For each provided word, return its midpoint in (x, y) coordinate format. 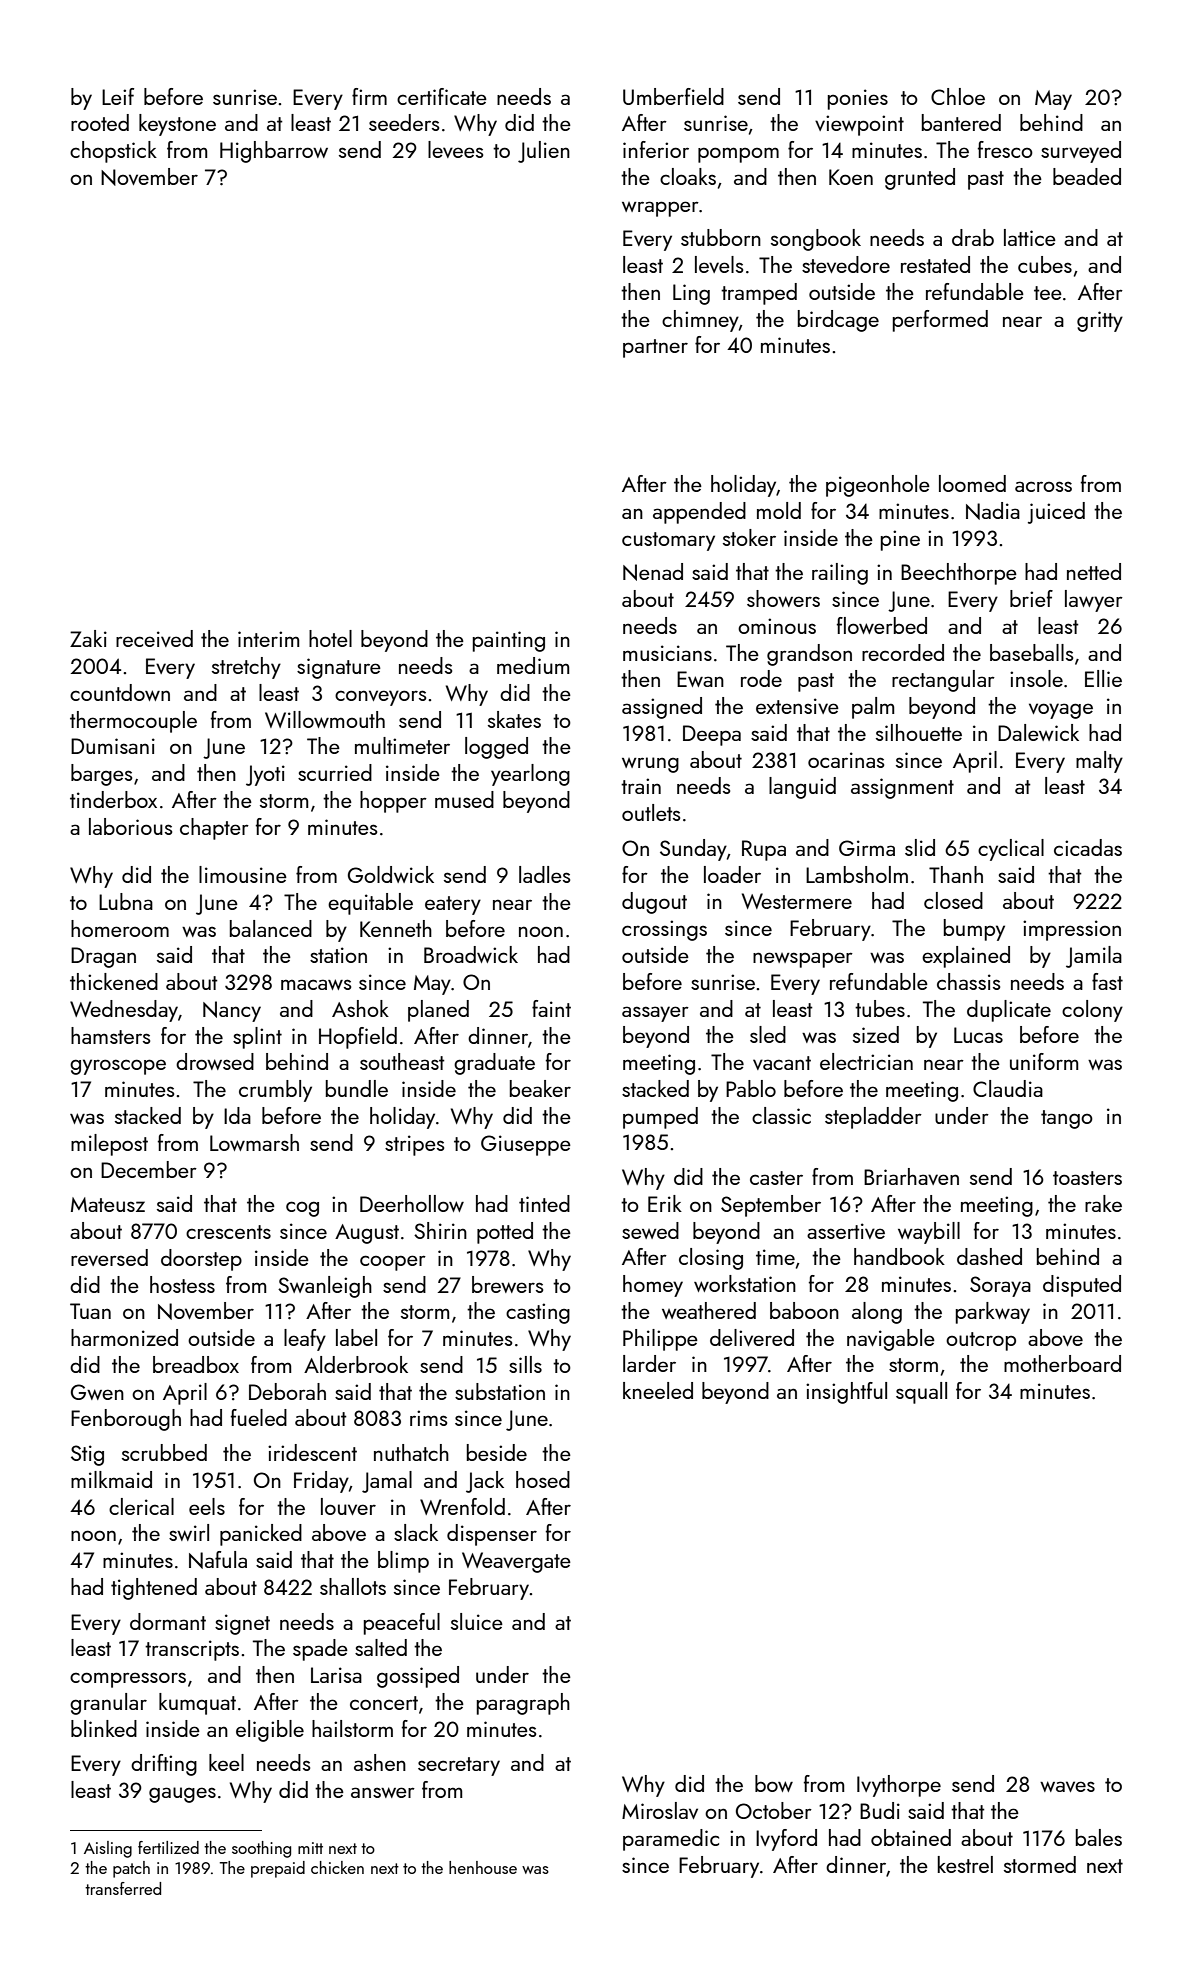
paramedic (671, 1840)
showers (783, 598)
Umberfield (673, 96)
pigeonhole (878, 486)
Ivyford (786, 1840)
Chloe (958, 96)
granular (108, 1704)
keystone (177, 125)
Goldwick (391, 874)
